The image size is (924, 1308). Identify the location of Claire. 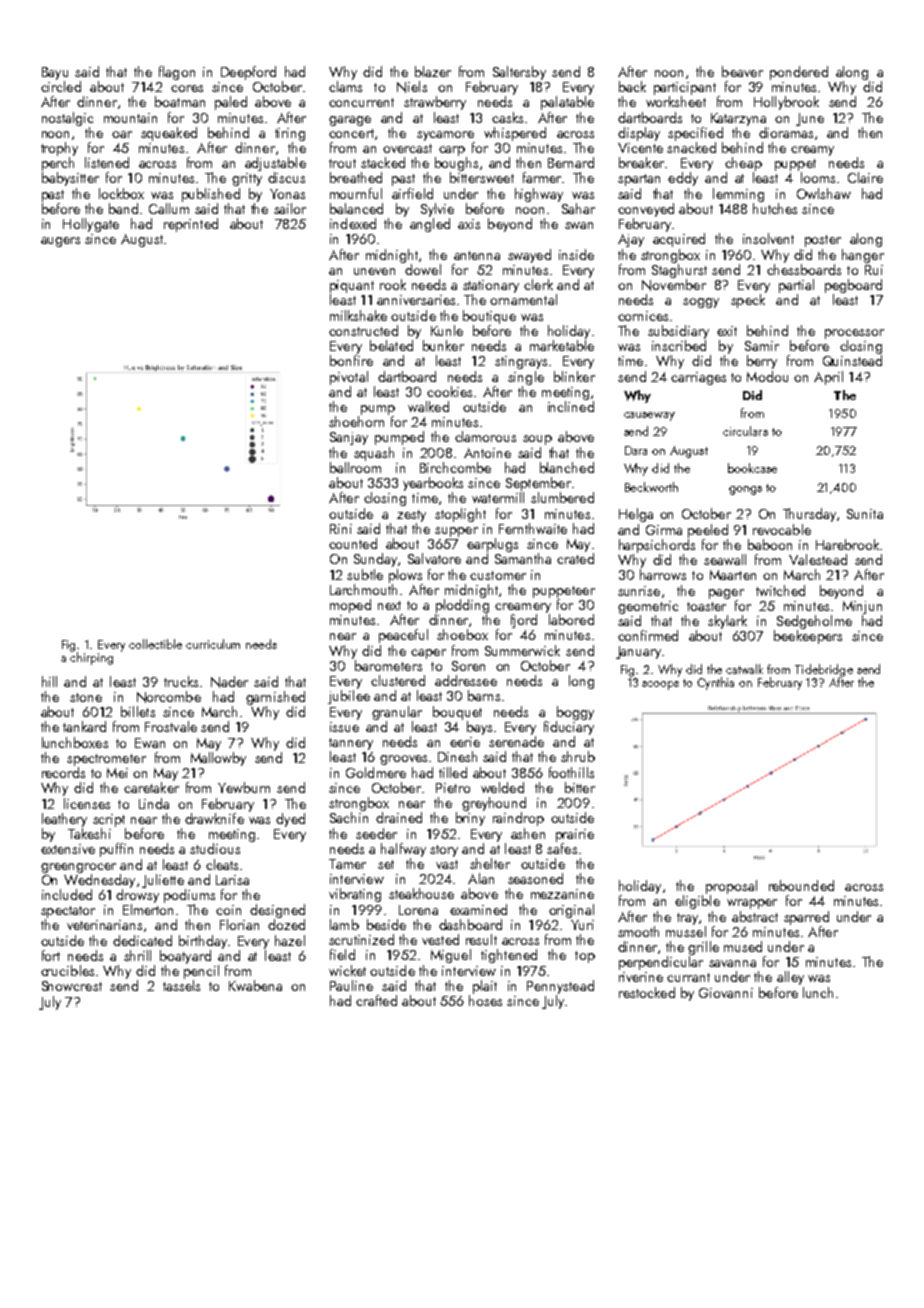
(865, 177).
